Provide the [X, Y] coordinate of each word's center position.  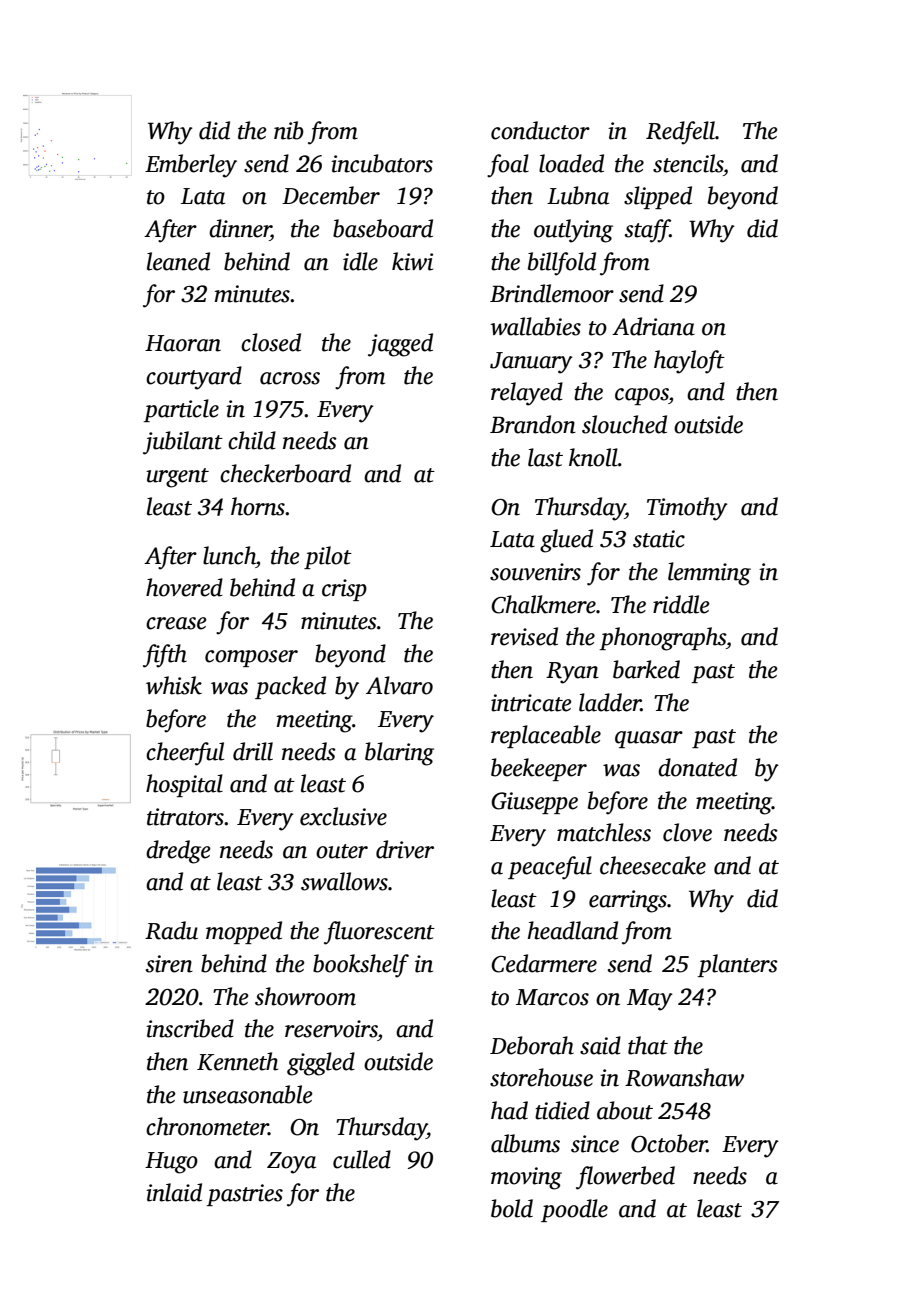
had [509, 1110]
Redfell [680, 133]
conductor [540, 130]
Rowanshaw [684, 1077]
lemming [709, 574]
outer [342, 851]
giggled [321, 1064]
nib [289, 130]
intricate [531, 703]
